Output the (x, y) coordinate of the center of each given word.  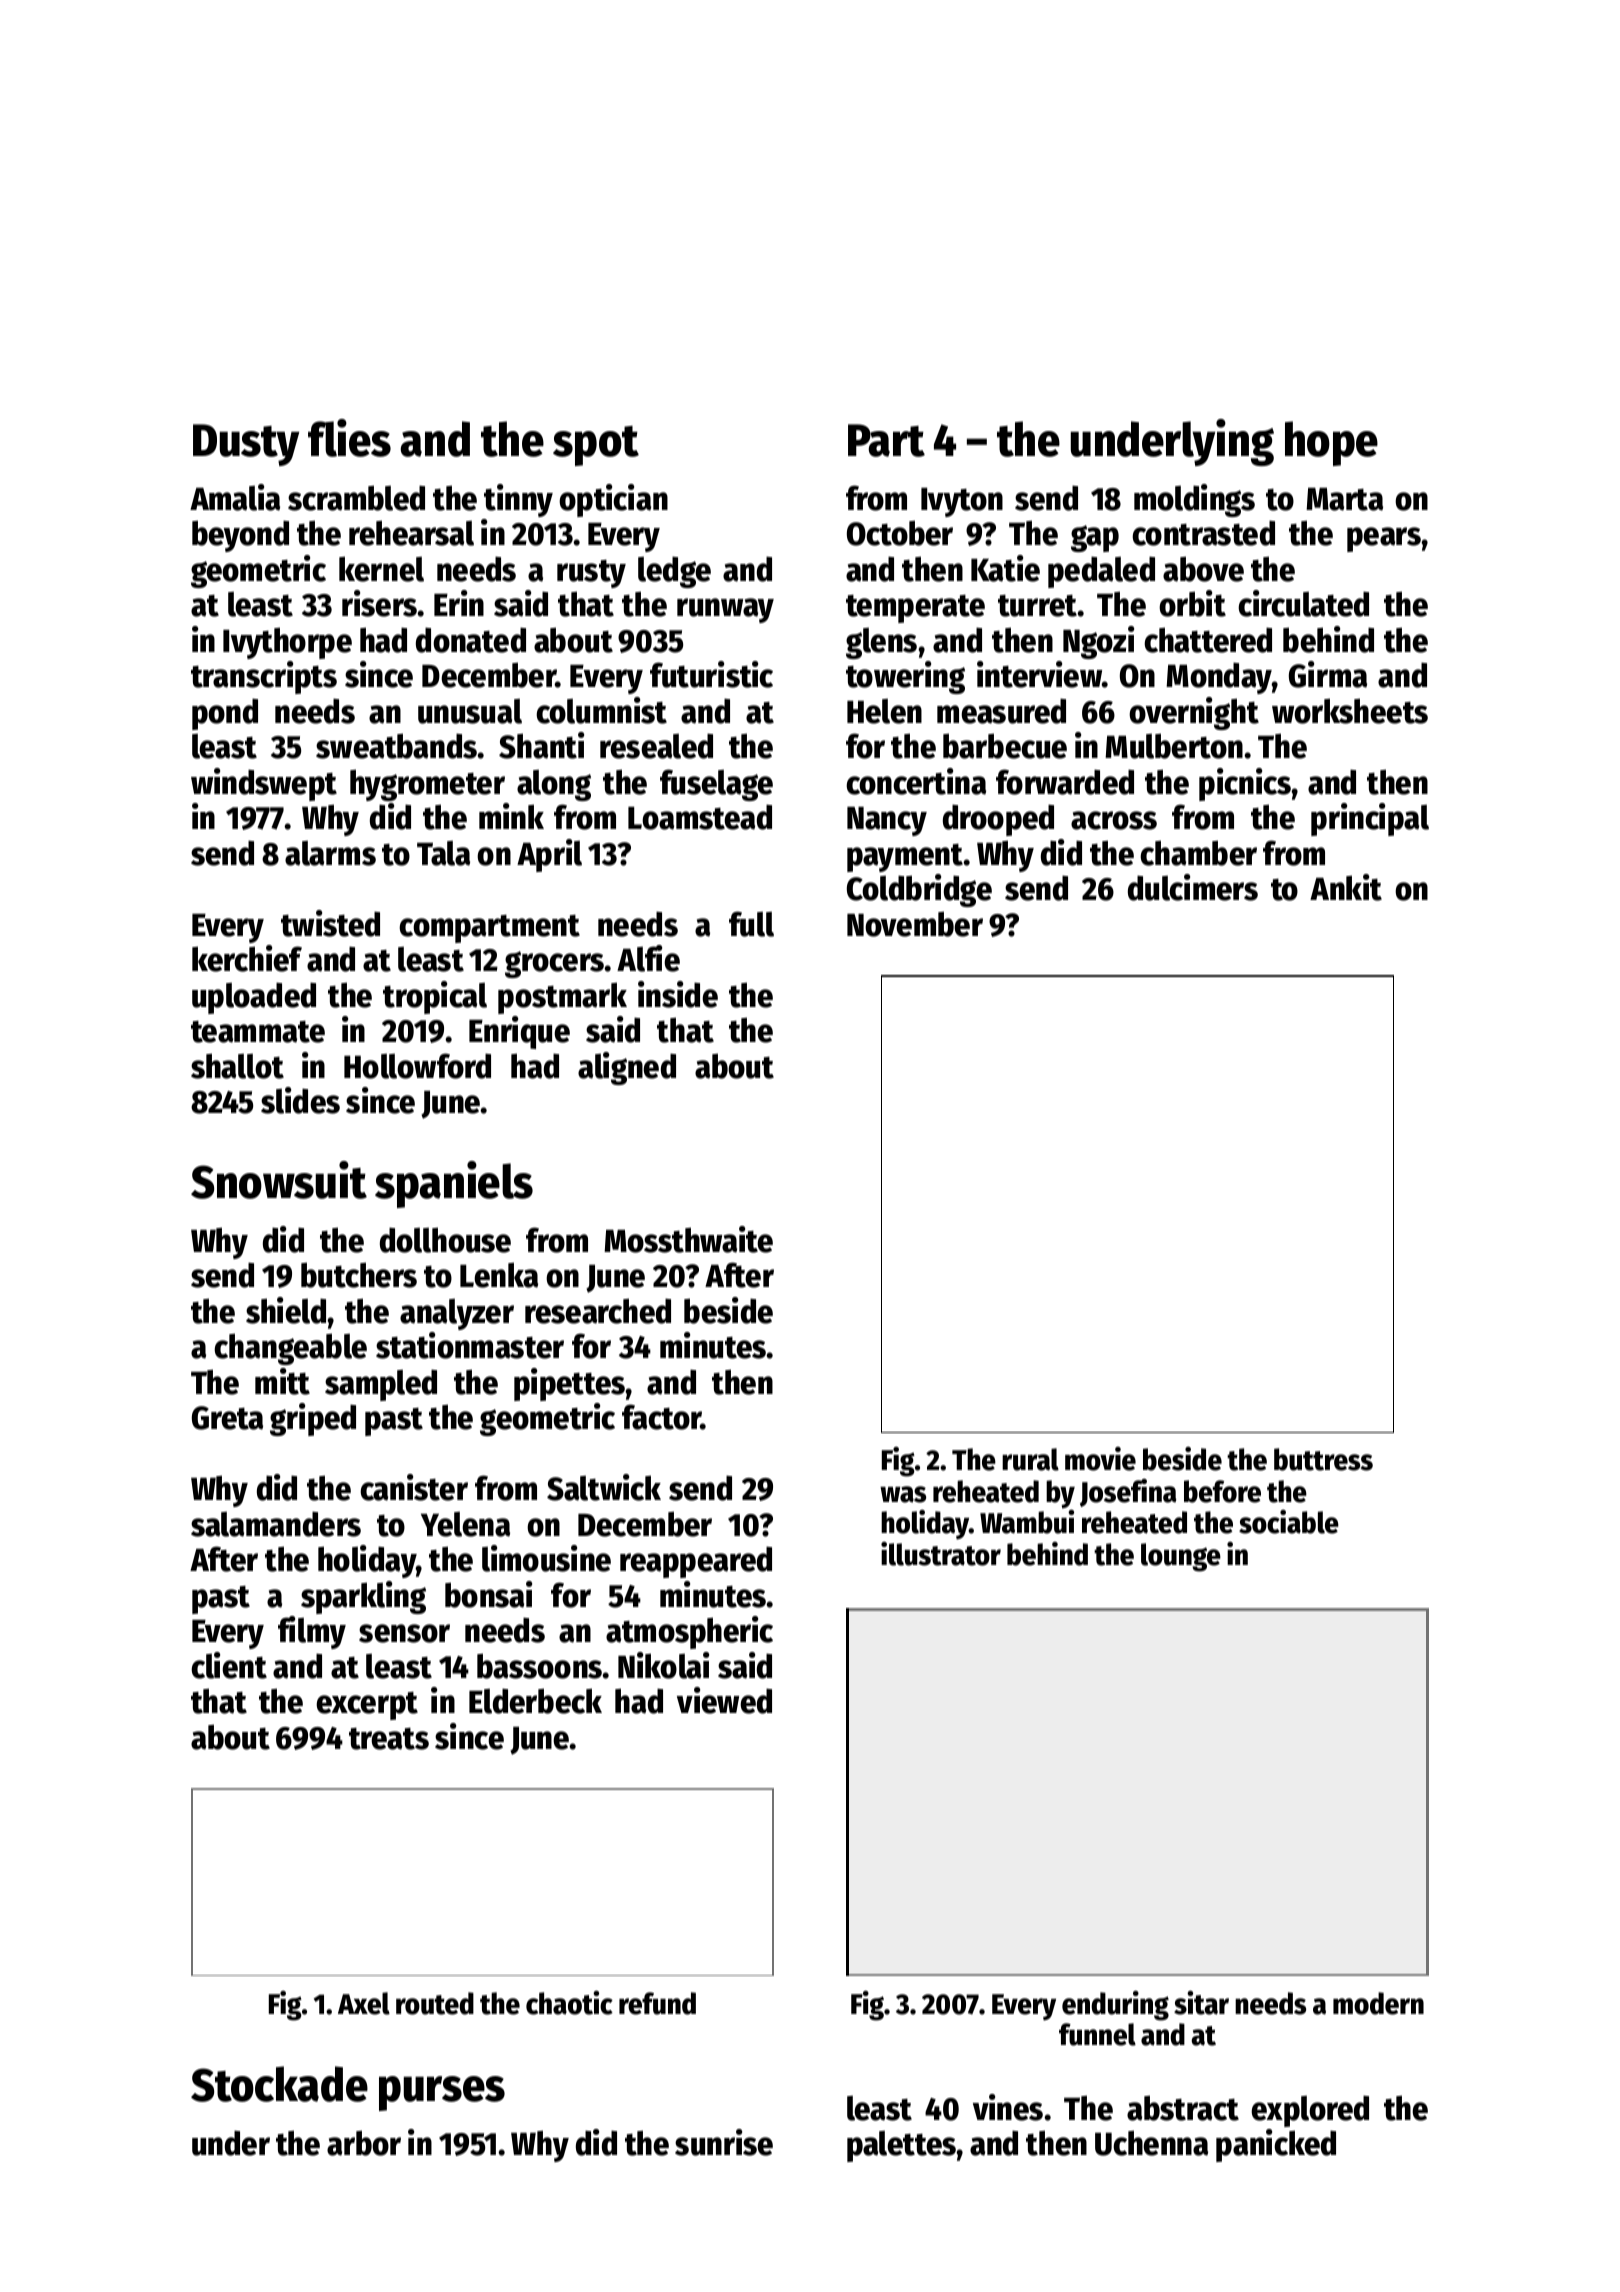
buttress (1323, 1459)
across (1114, 820)
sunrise (724, 2142)
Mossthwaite (688, 1239)
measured (1001, 711)
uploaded (254, 998)
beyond (240, 536)
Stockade (279, 2084)
